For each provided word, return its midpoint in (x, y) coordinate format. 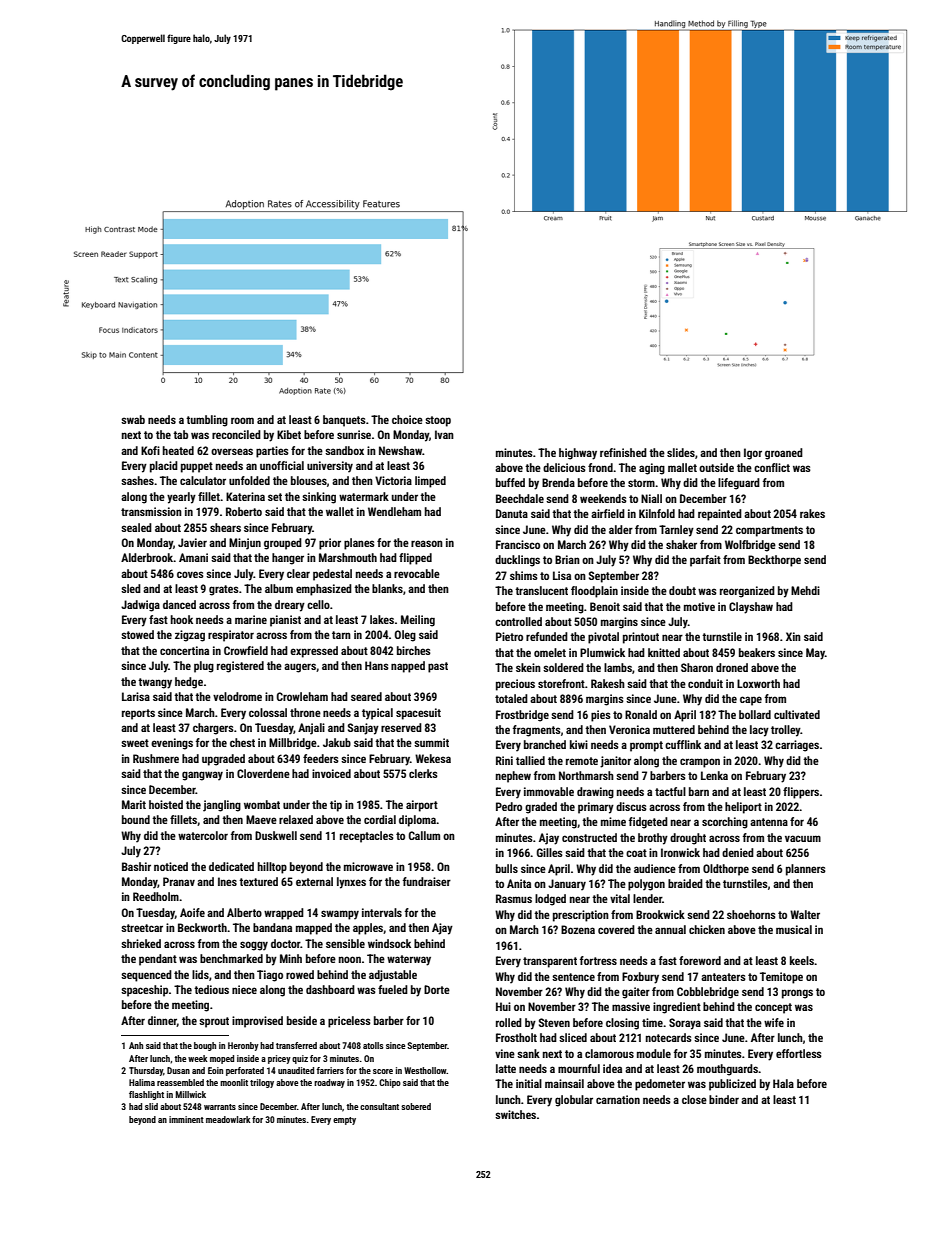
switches (515, 1114)
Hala (783, 1083)
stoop (438, 421)
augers (300, 668)
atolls (373, 1045)
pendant (158, 960)
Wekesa (433, 758)
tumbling (207, 421)
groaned (784, 454)
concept (773, 1008)
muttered (674, 729)
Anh (136, 1045)
